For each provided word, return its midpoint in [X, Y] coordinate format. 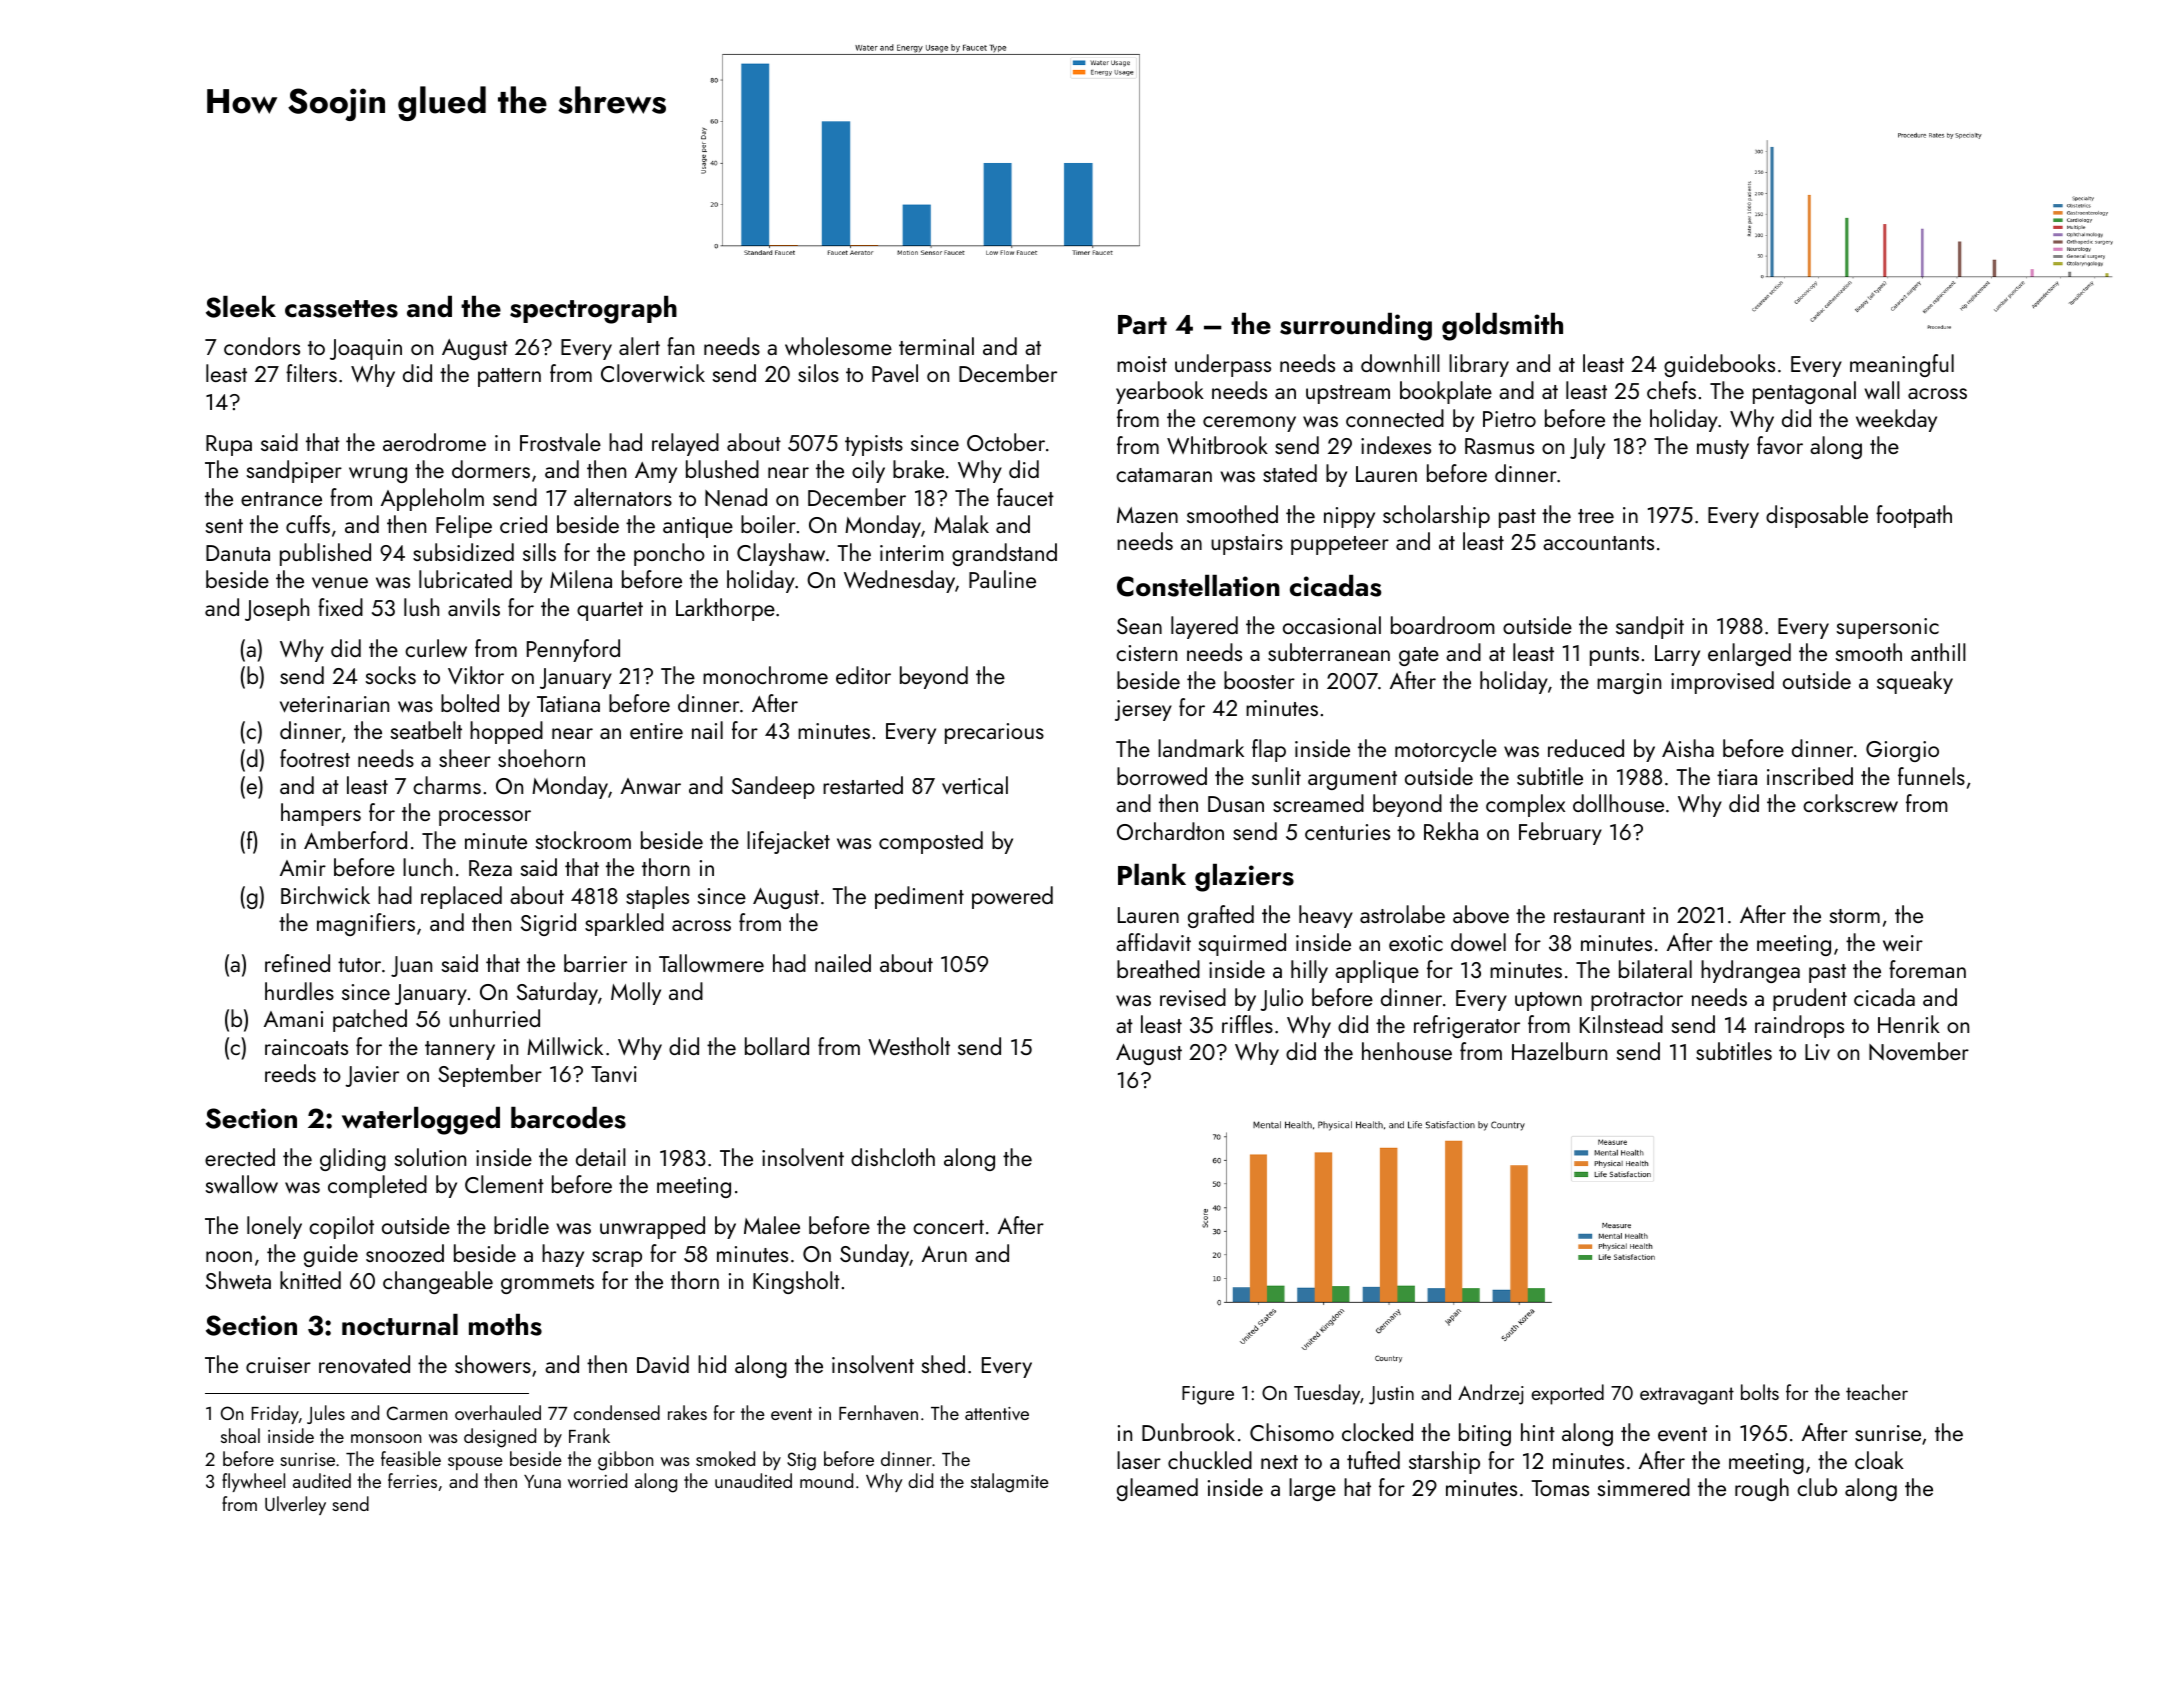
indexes [1396, 445]
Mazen [1147, 515]
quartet [610, 611]
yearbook [1160, 392]
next [1279, 1462]
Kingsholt [796, 1282]
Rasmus [1499, 446]
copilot [341, 1227]
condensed [617, 1412]
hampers [321, 814]
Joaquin [366, 349]
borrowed [1162, 776]
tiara [1737, 777]
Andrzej [1490, 1394]
